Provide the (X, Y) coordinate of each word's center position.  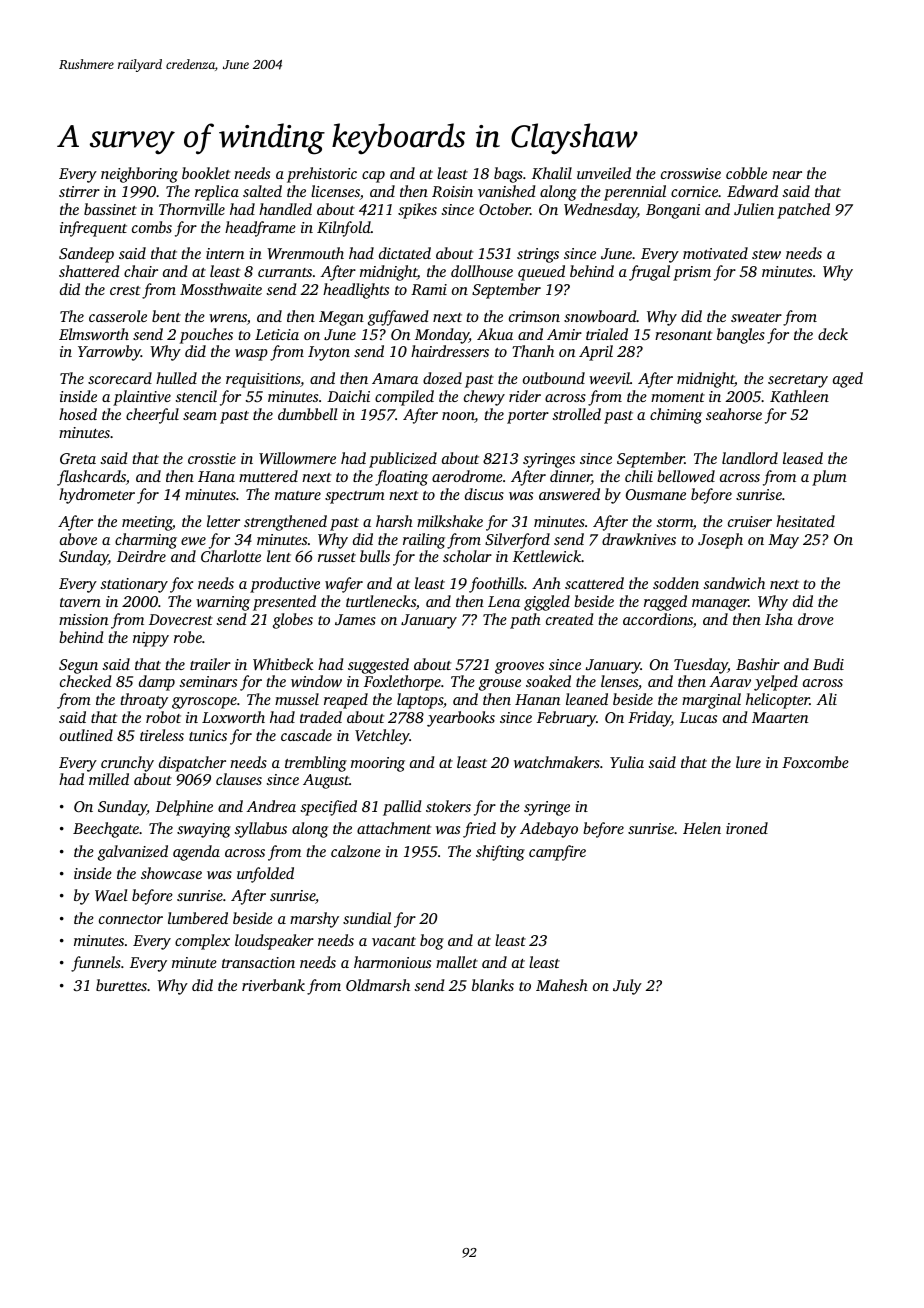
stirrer (79, 191)
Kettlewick (547, 556)
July (627, 987)
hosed (78, 414)
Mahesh (562, 985)
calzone (356, 851)
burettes (121, 985)
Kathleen (799, 396)
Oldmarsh (378, 985)
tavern (80, 602)
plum (829, 478)
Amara (395, 378)
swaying (204, 830)
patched (803, 211)
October (504, 209)
